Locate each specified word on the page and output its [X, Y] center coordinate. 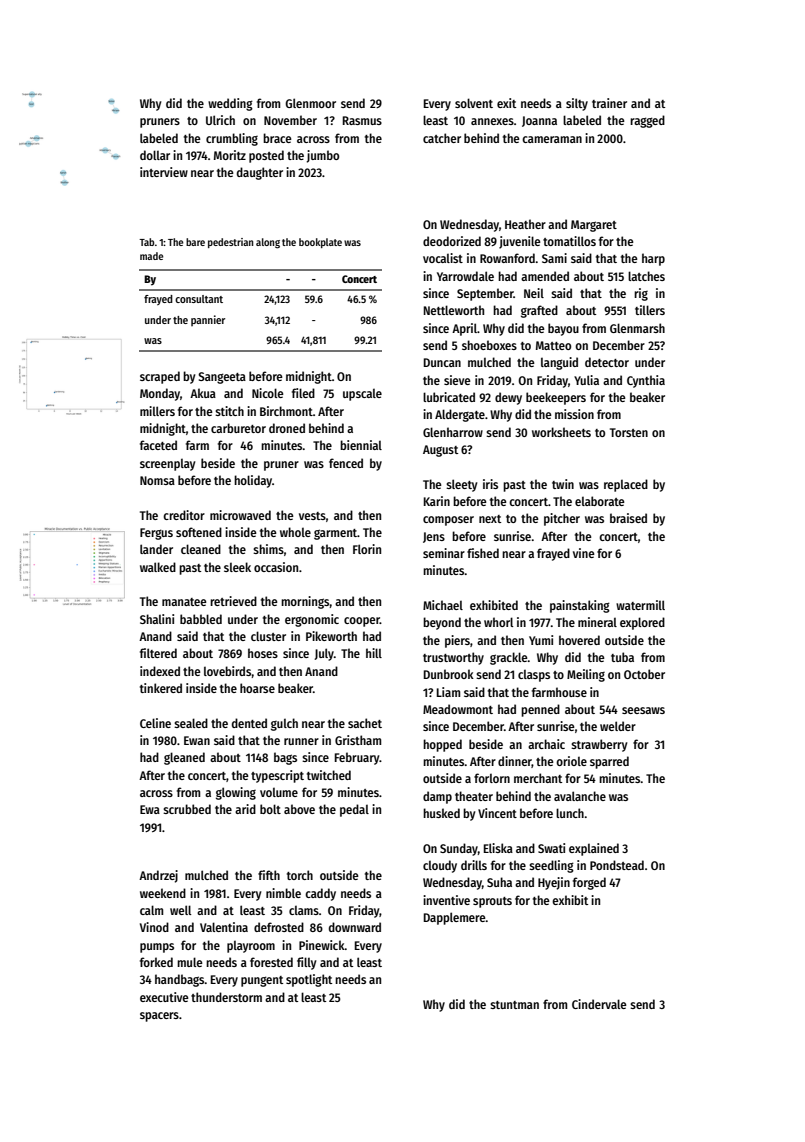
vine [584, 553]
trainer [609, 103]
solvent [474, 103]
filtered [158, 653]
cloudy [440, 866]
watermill [640, 605]
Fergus [156, 534]
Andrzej [158, 876]
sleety [462, 485]
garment [335, 534]
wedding [230, 104]
